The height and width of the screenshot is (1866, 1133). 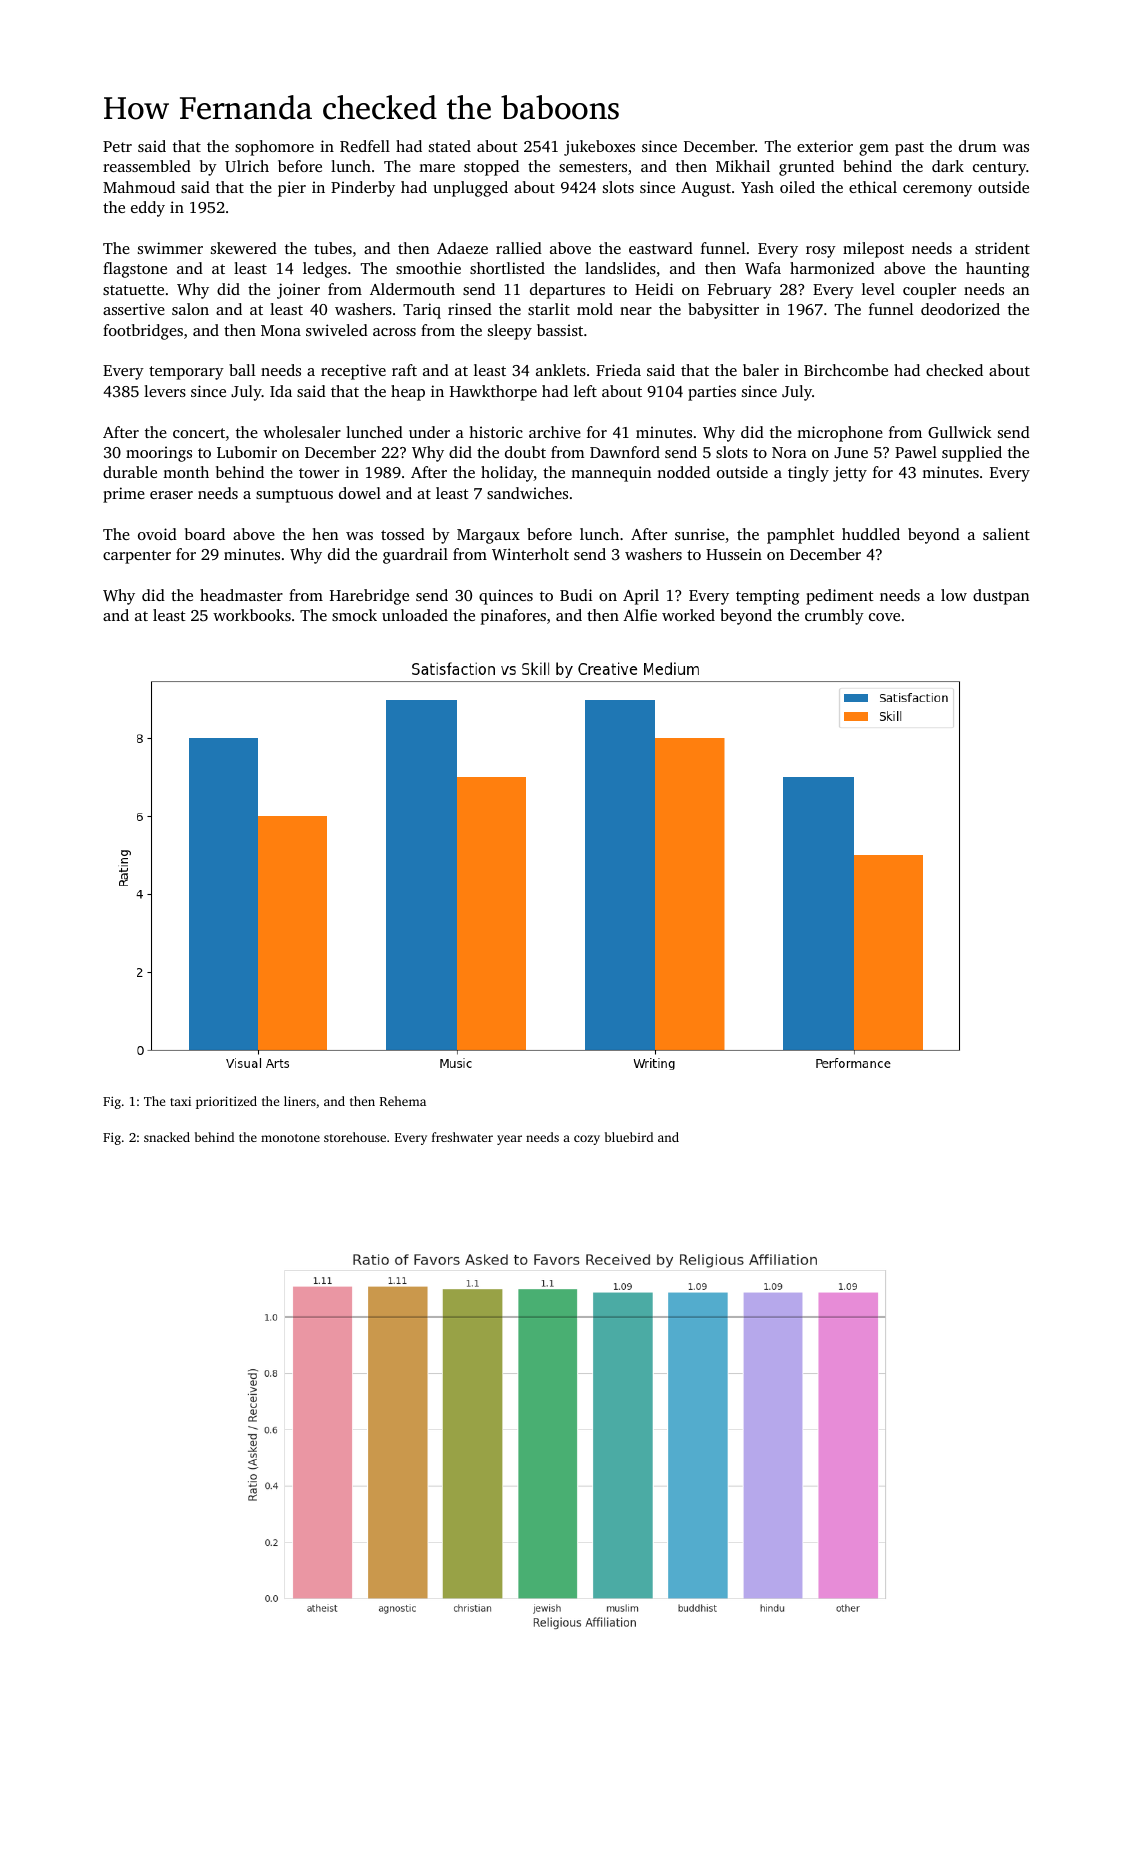 I want to click on workbooks, so click(x=252, y=615).
